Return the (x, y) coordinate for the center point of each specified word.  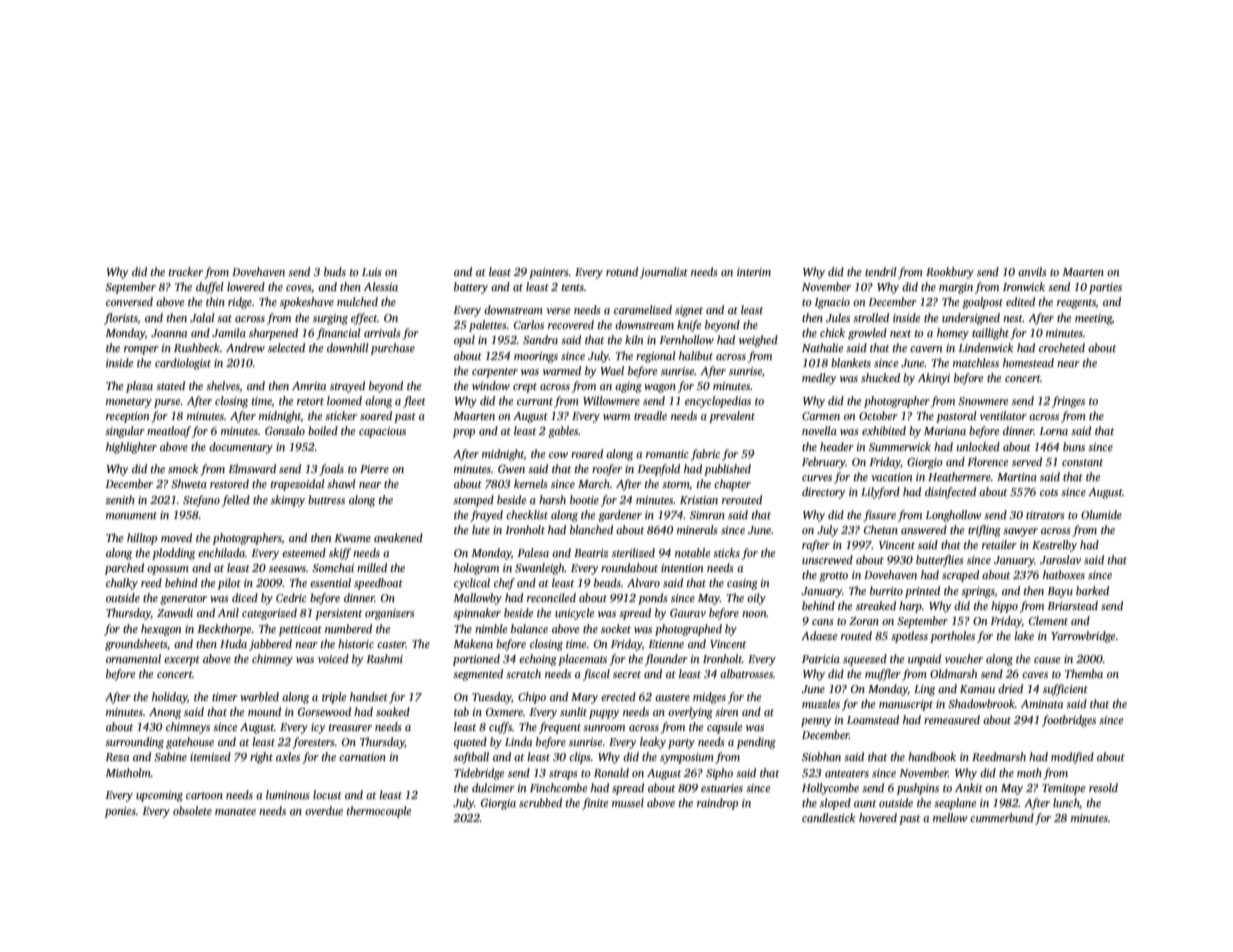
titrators (1045, 515)
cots (1049, 492)
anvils (1032, 271)
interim (754, 272)
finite (595, 804)
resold (1103, 787)
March (594, 483)
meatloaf (169, 432)
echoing (538, 660)
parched (124, 569)
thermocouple (379, 812)
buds (335, 271)
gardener (620, 516)
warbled (259, 696)
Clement (1048, 620)
